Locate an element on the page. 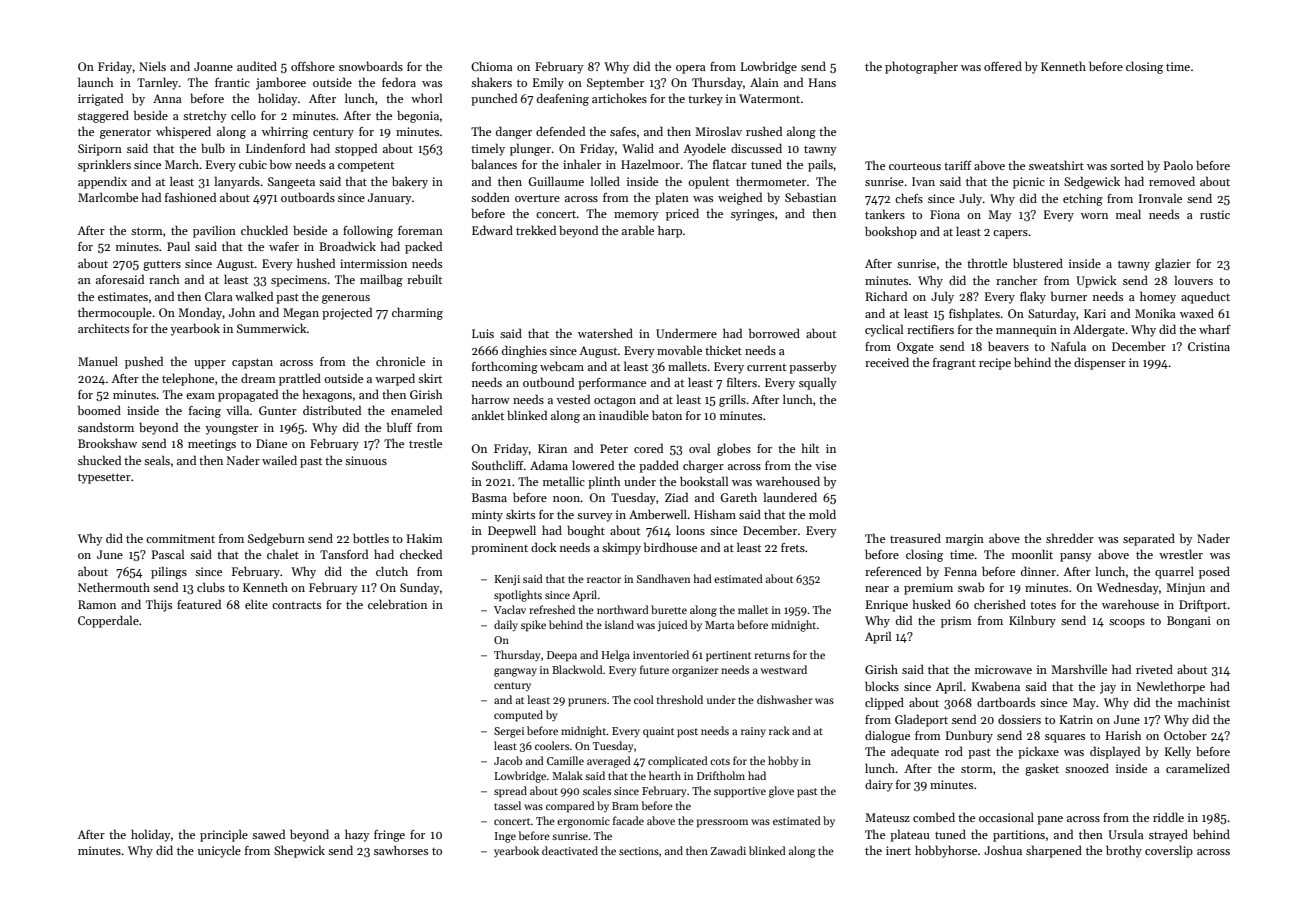  typesetter is located at coordinates (104, 478).
